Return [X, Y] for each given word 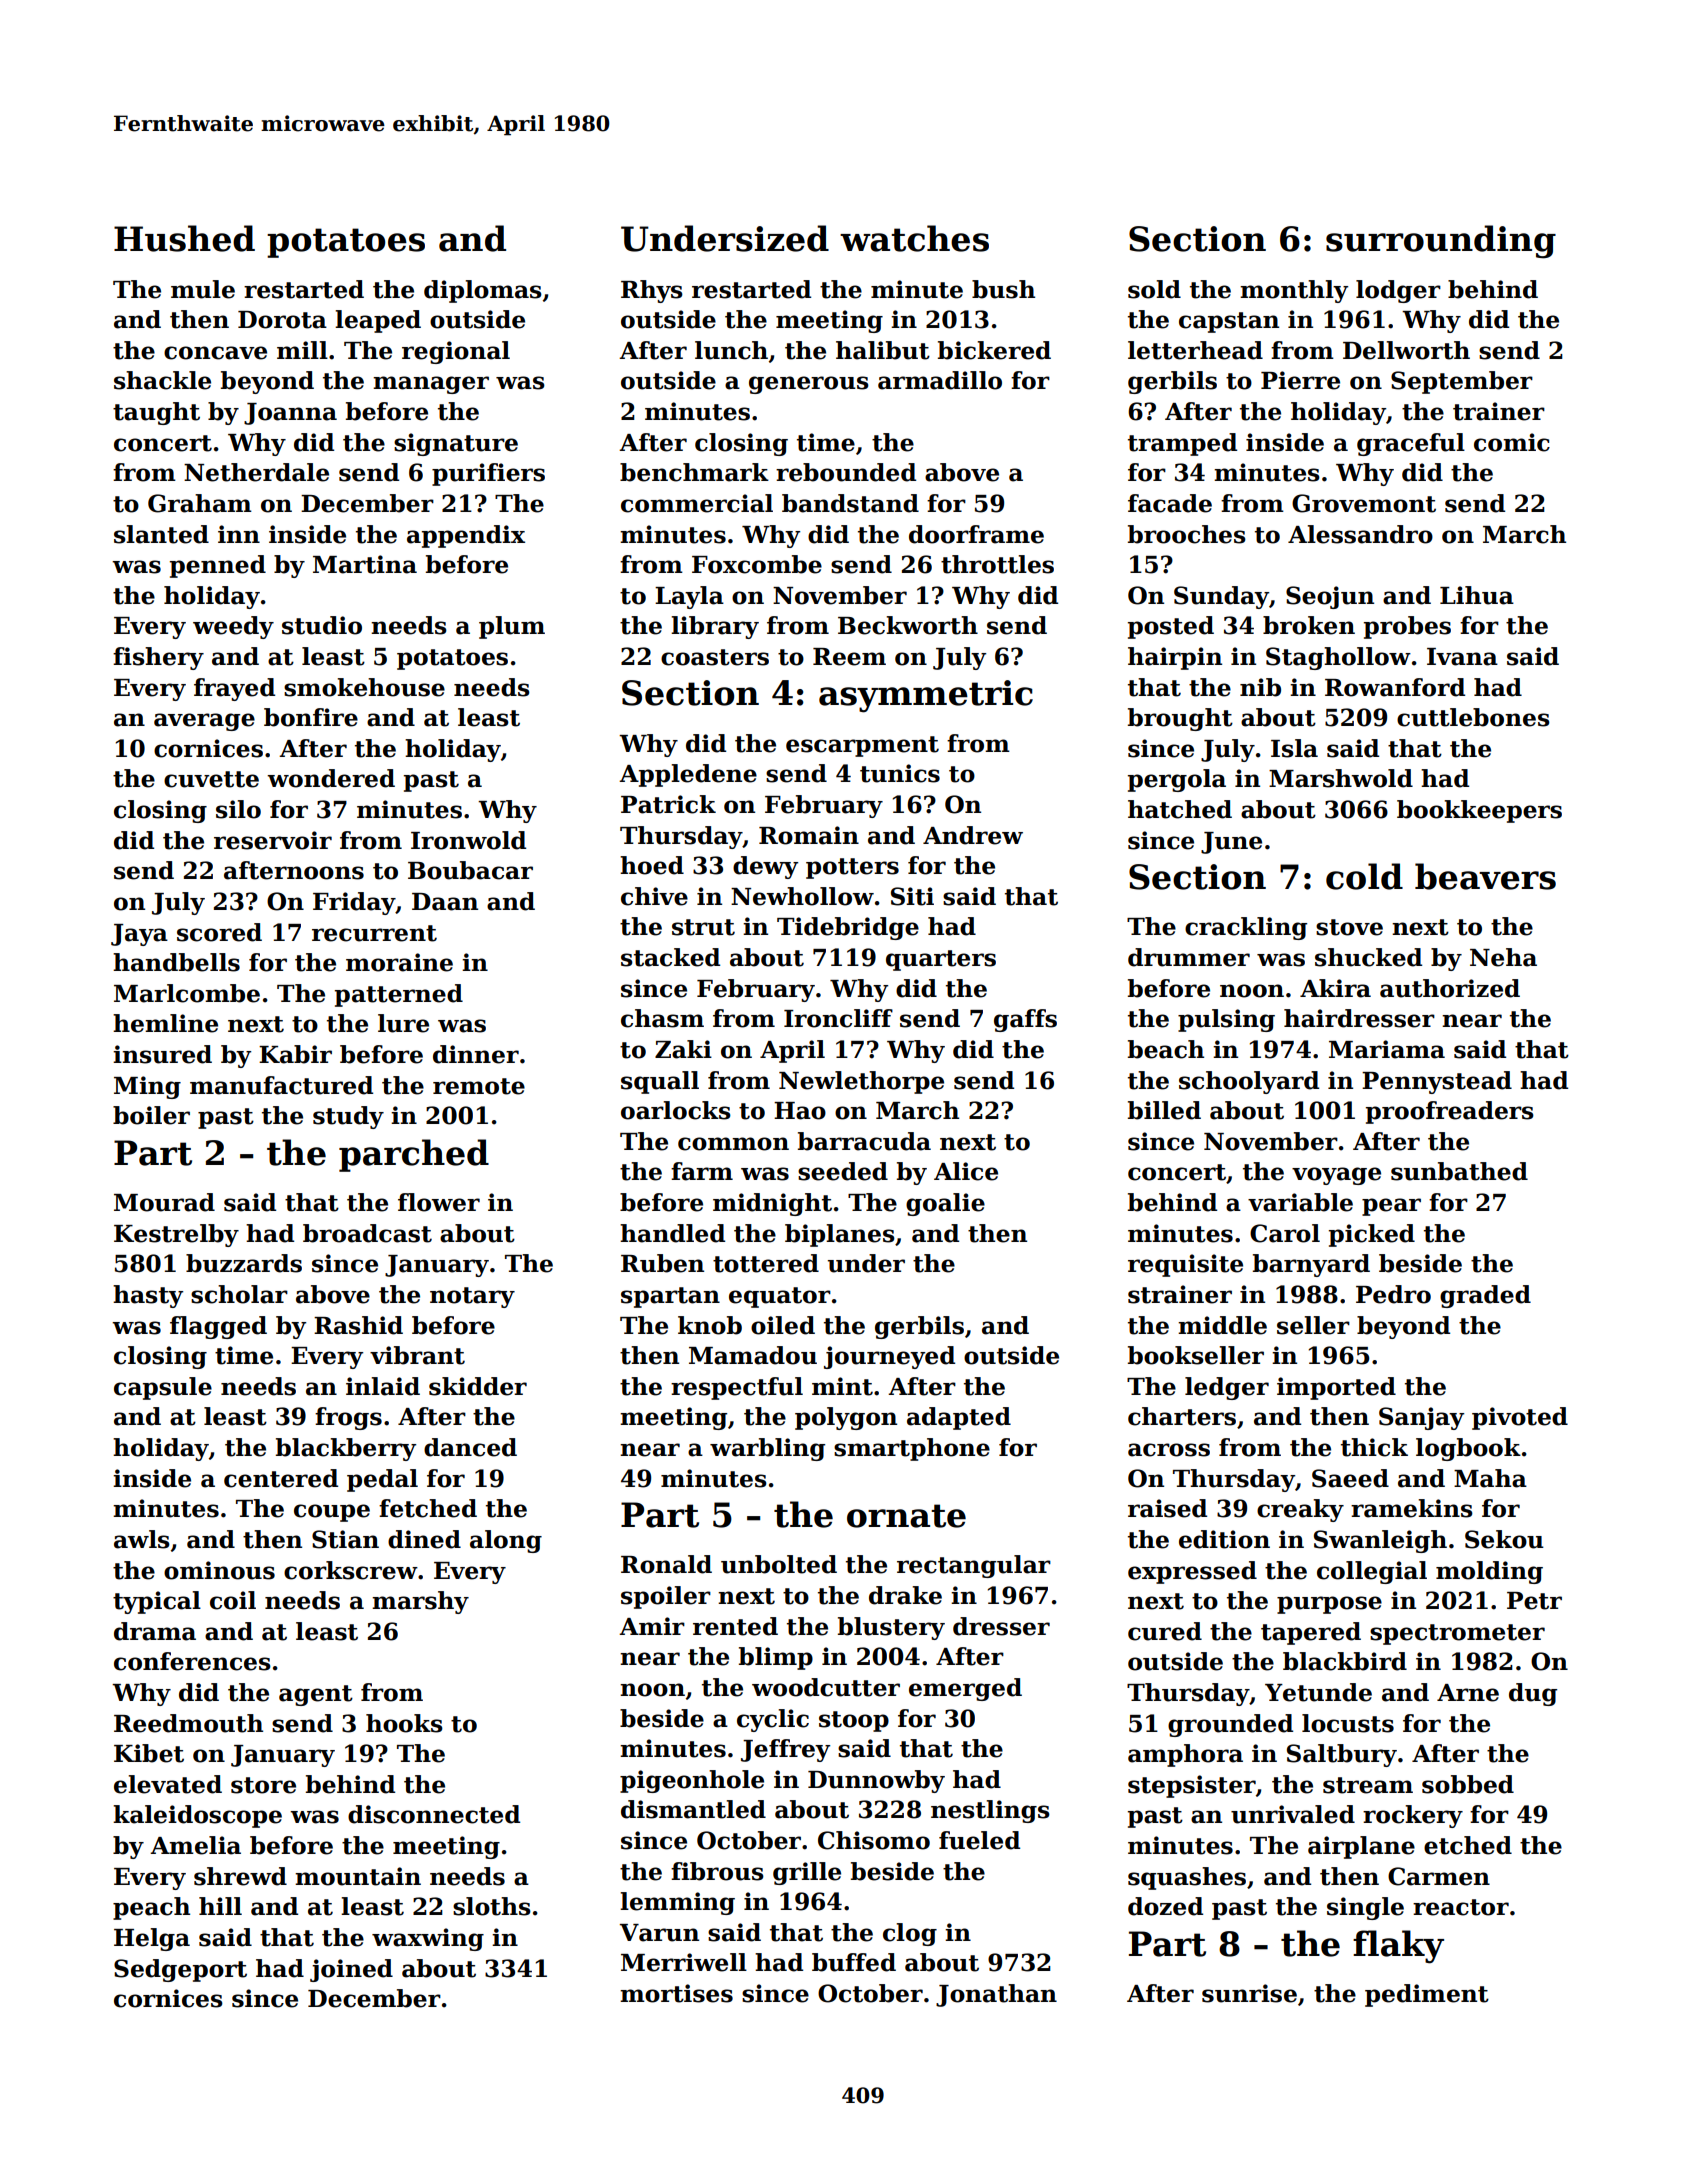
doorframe [976, 534]
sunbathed [1459, 1171]
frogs [348, 1418]
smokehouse [364, 687]
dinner [476, 1054]
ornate [906, 1516]
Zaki [683, 1049]
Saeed [1350, 1478]
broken [1309, 625]
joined [351, 1970]
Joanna [290, 414]
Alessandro [1360, 534]
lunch [731, 350]
